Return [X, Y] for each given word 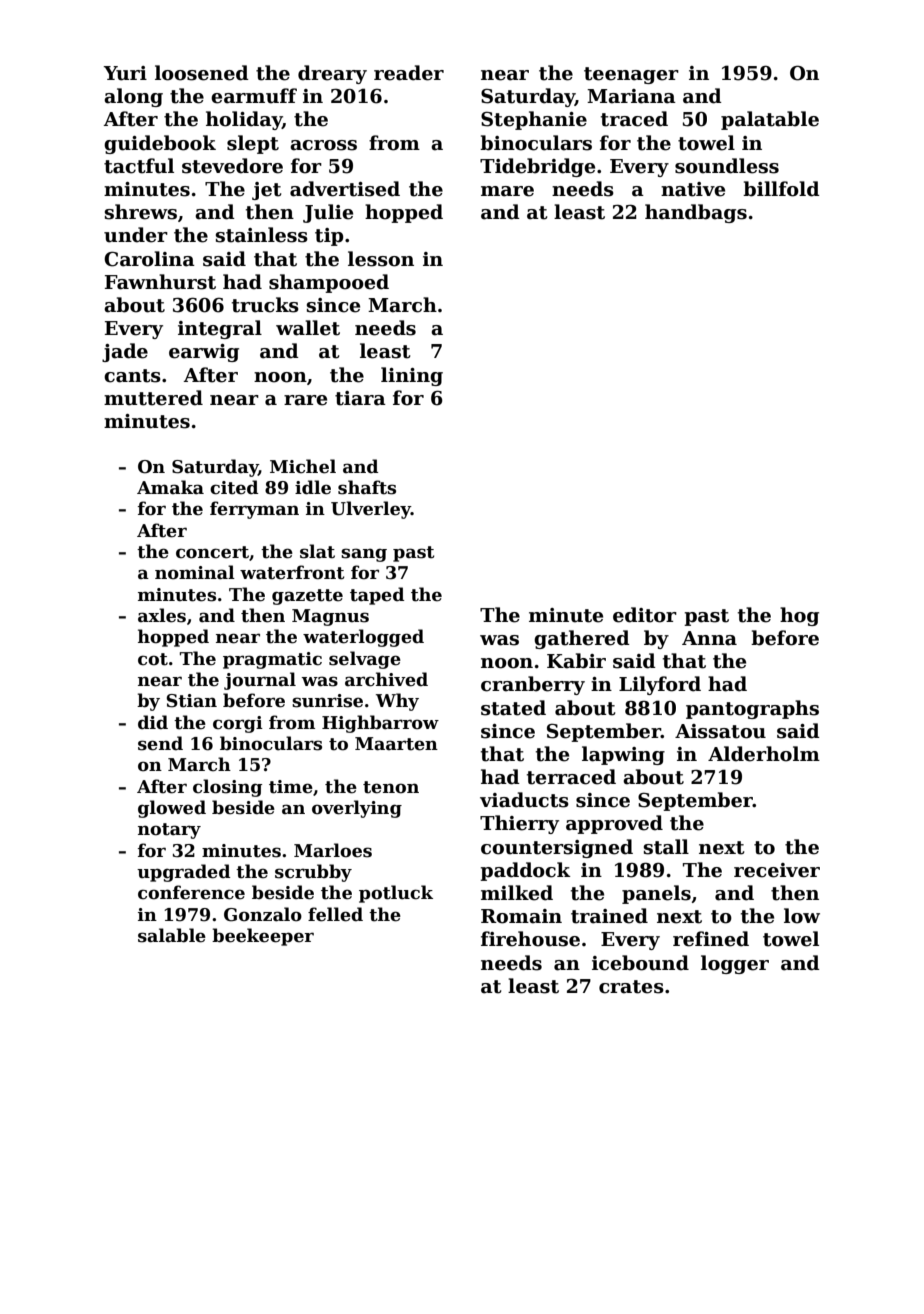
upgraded [183, 873]
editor [645, 615]
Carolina [149, 259]
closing [227, 788]
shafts [367, 487]
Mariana [631, 96]
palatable [770, 120]
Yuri [125, 73]
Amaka [170, 487]
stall [666, 847]
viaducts [524, 800]
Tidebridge [537, 167]
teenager [631, 75]
